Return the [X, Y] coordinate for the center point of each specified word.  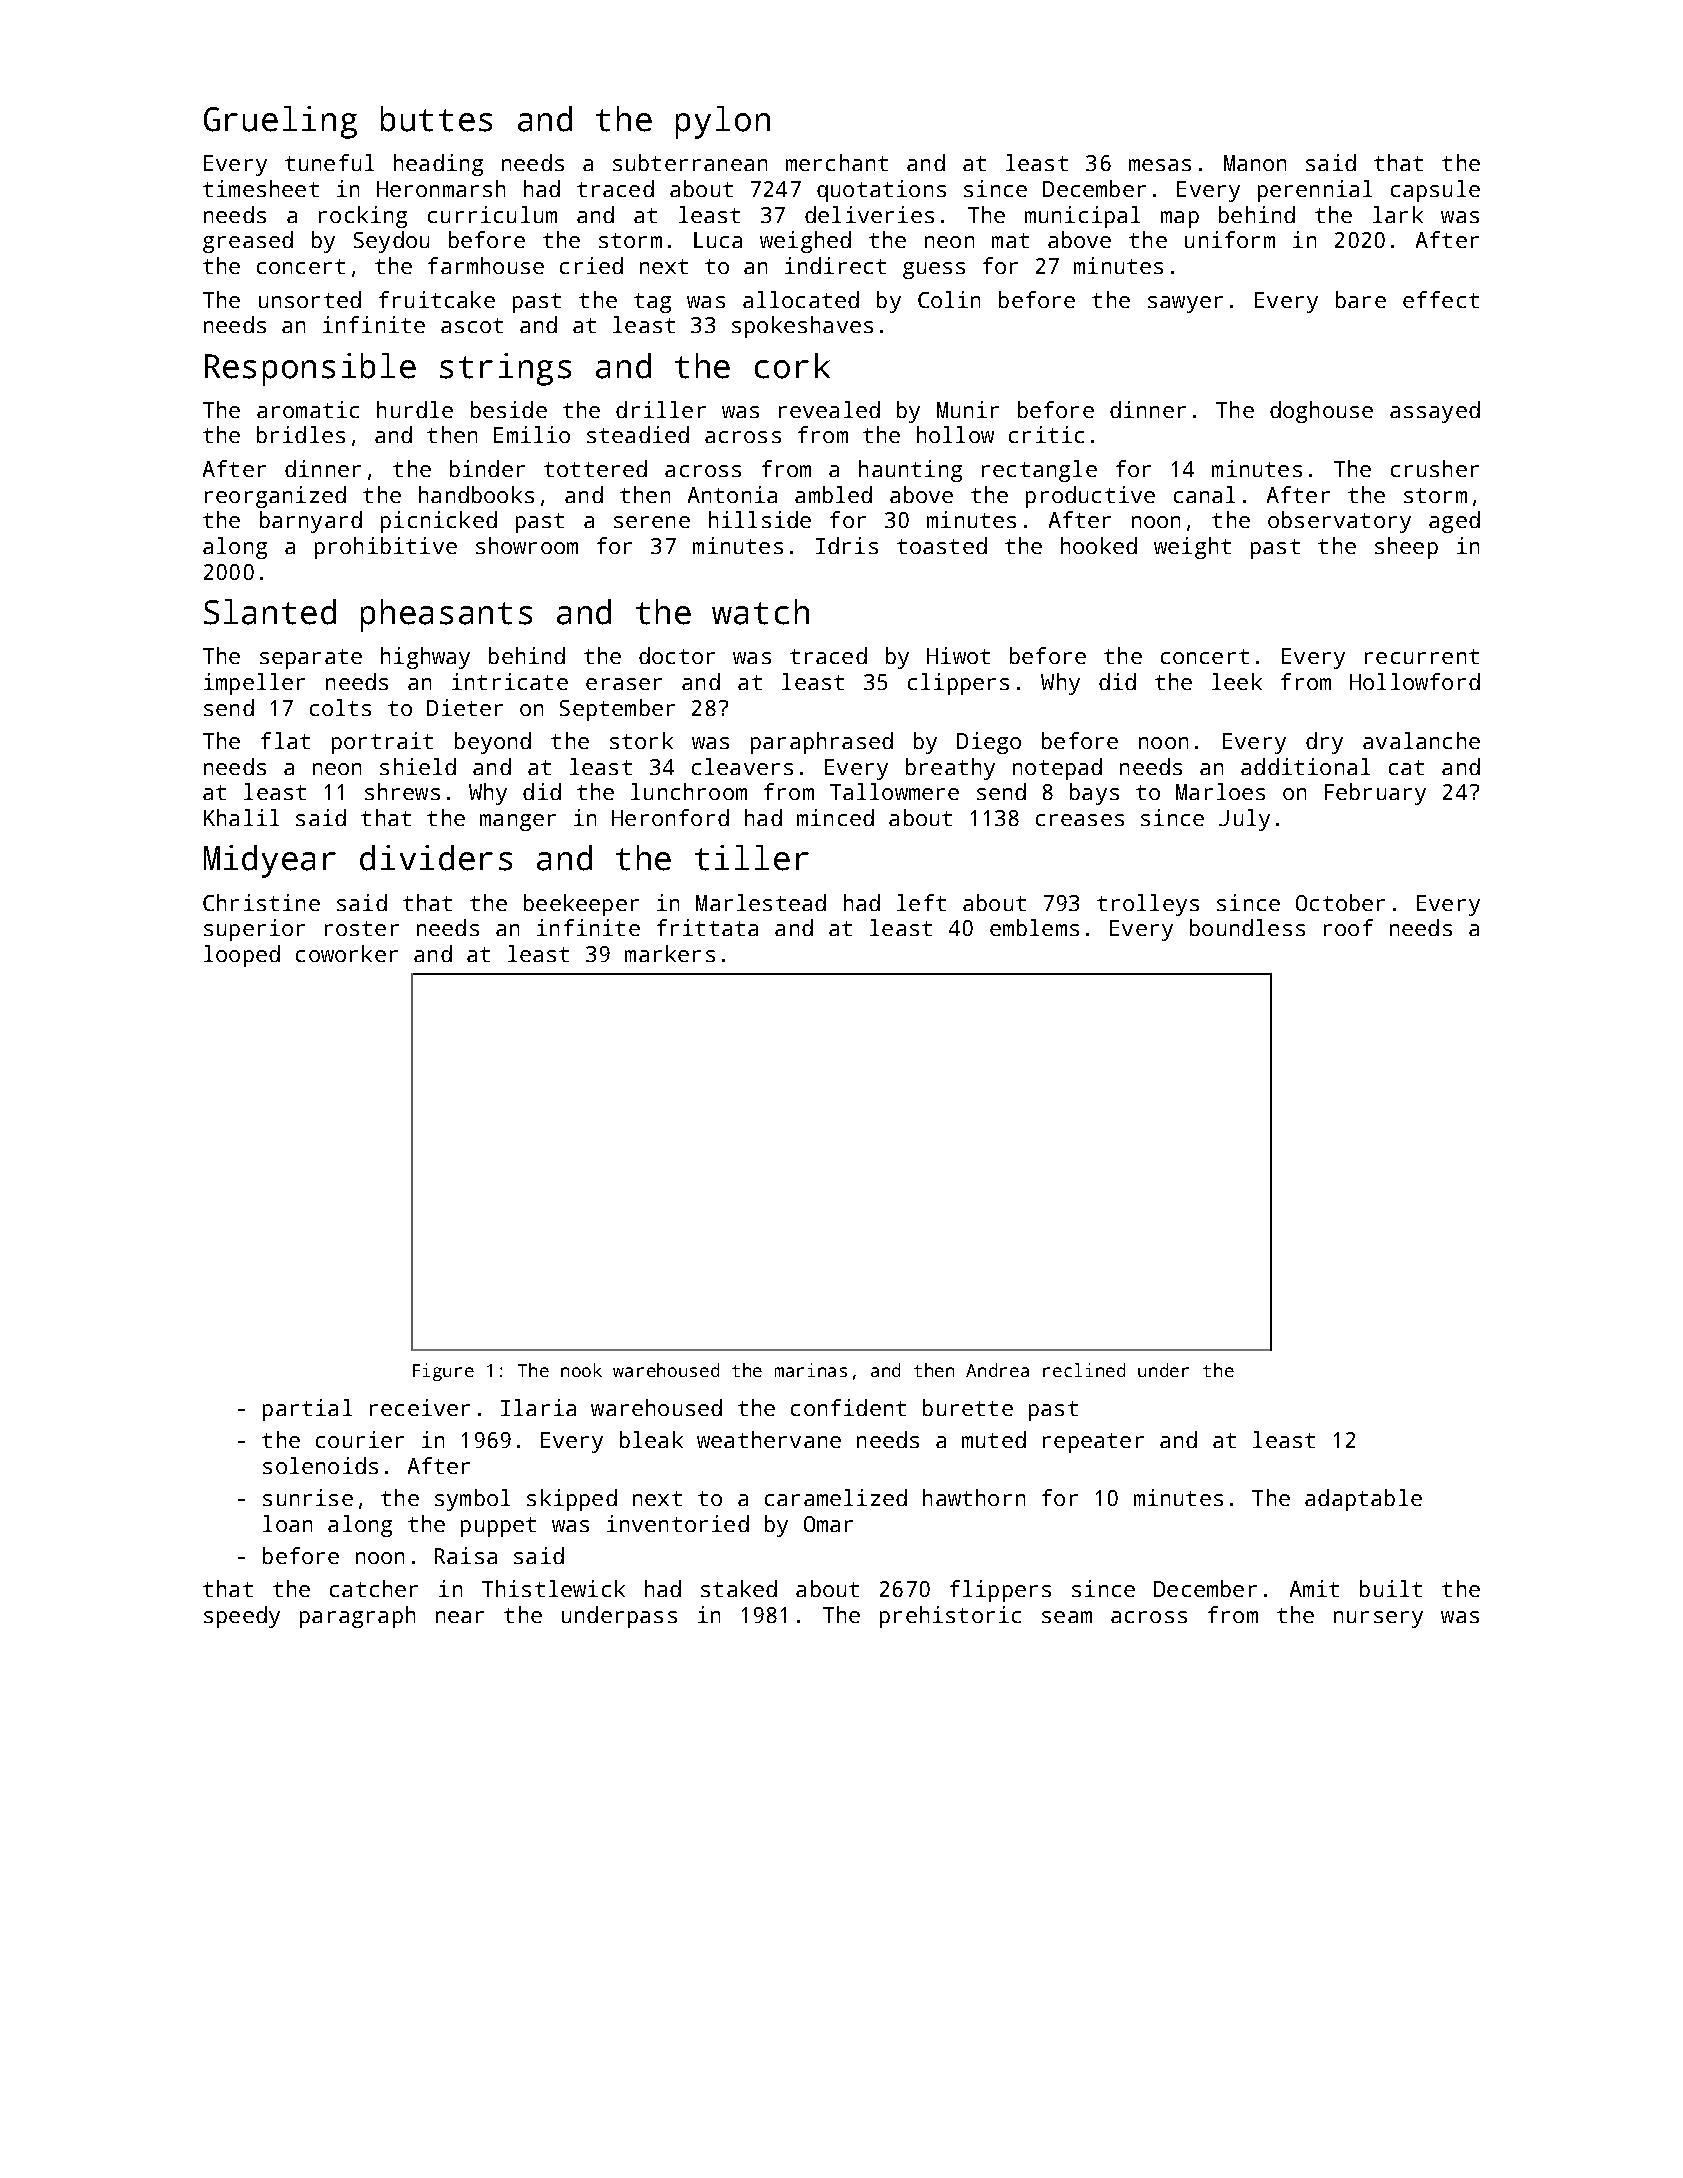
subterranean [690, 162]
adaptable [1363, 1500]
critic [1046, 434]
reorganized [275, 497]
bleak [651, 1439]
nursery [1378, 1619]
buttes [436, 119]
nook [581, 1370]
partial [307, 1410]
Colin [949, 299]
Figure [443, 1372]
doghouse [1321, 412]
